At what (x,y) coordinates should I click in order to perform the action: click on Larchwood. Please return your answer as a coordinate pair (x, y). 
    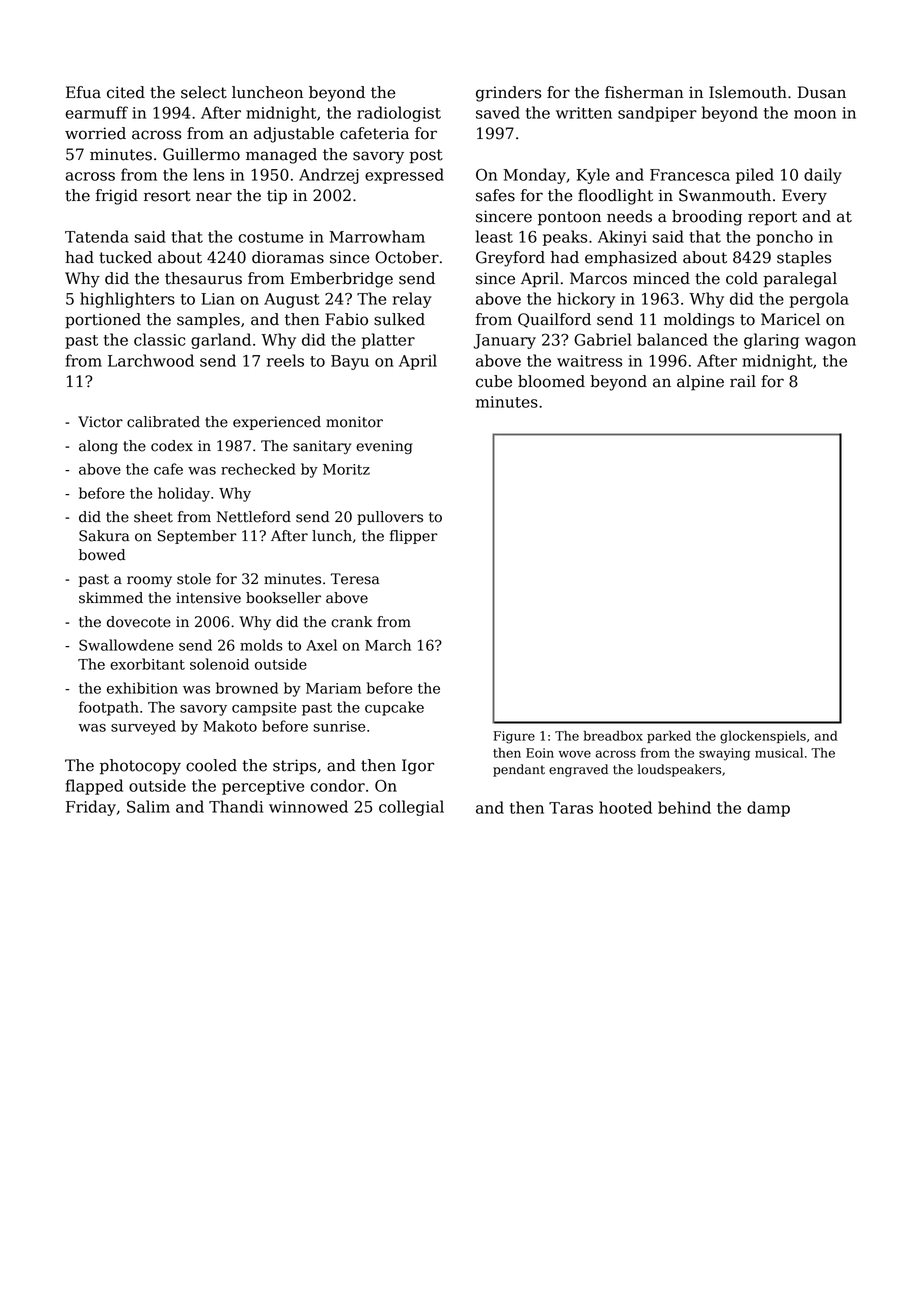
    Looking at the image, I should click on (151, 360).
